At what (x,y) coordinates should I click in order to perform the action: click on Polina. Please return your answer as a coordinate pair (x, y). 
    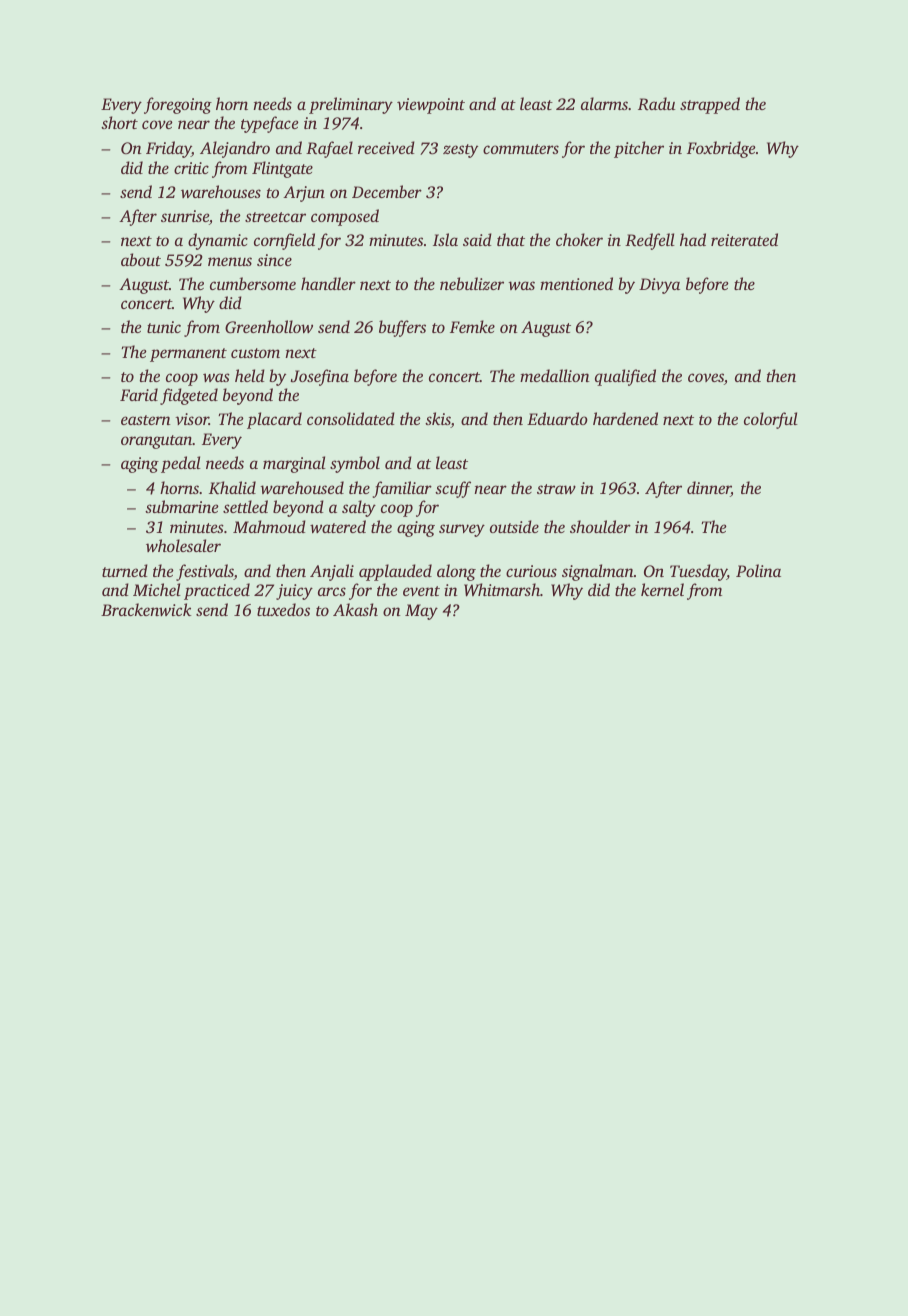
    Looking at the image, I should click on (758, 570).
